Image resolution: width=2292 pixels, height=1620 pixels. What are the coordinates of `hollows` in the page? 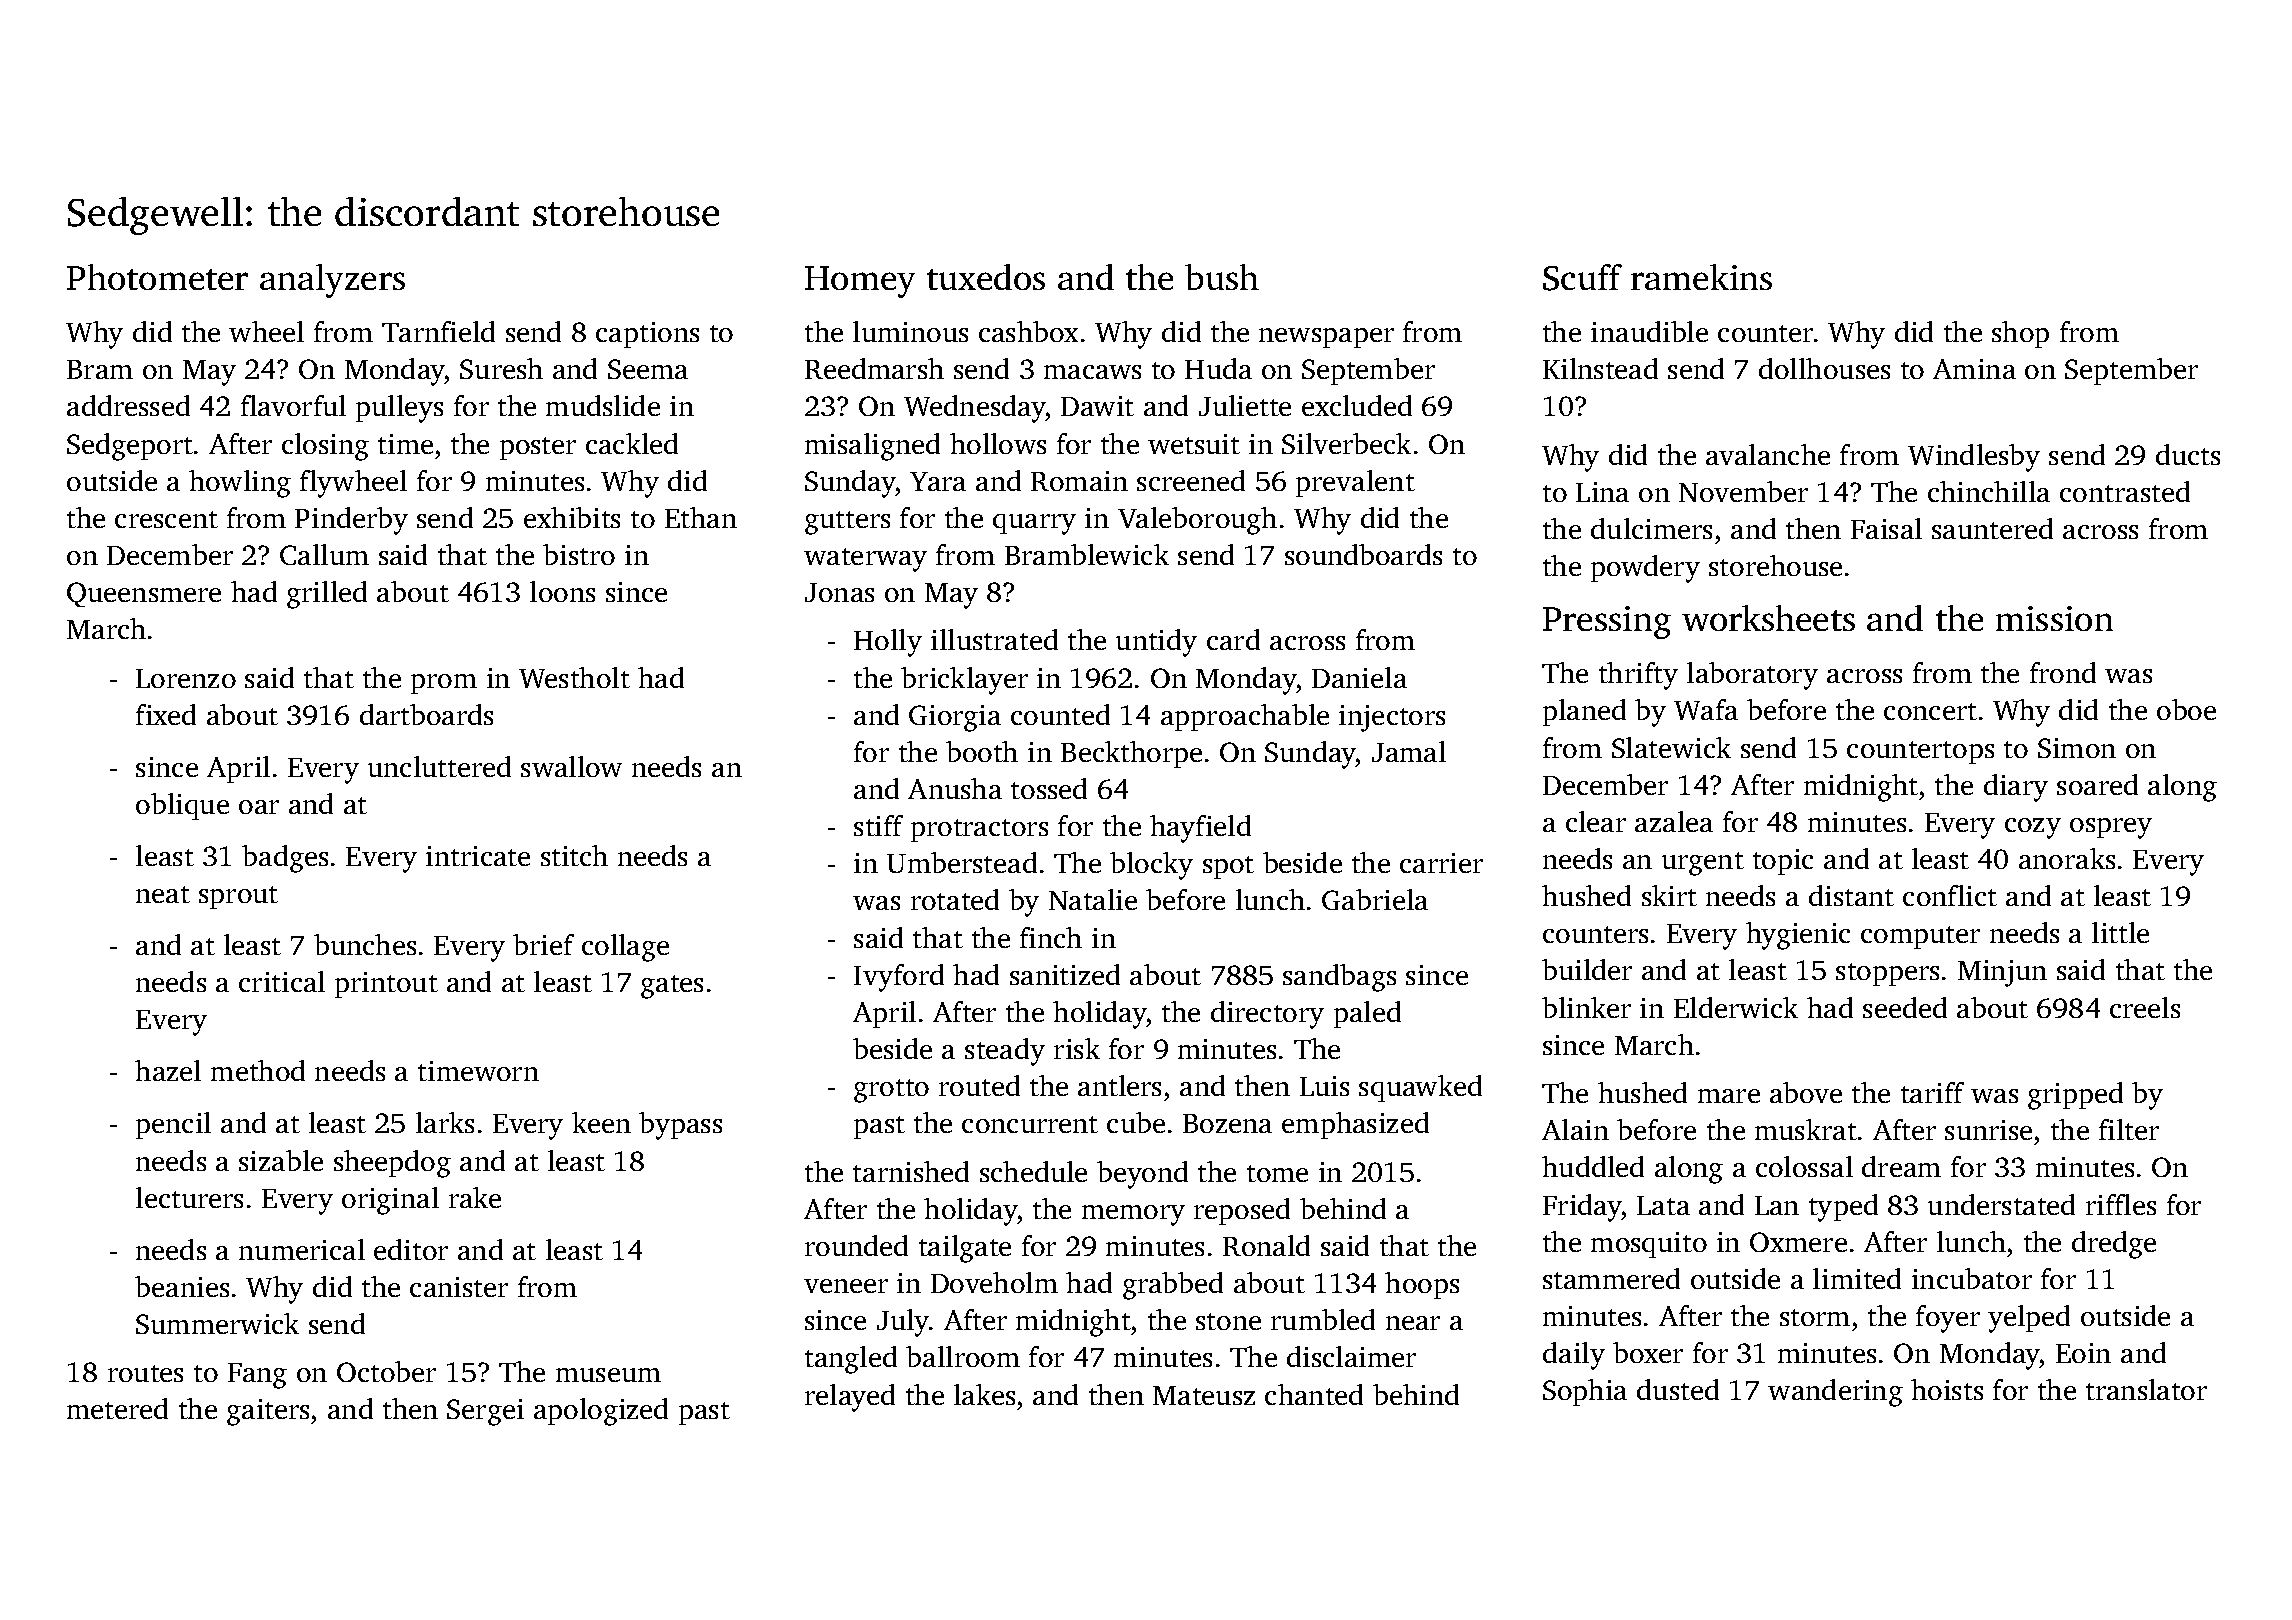 It's located at (998, 443).
